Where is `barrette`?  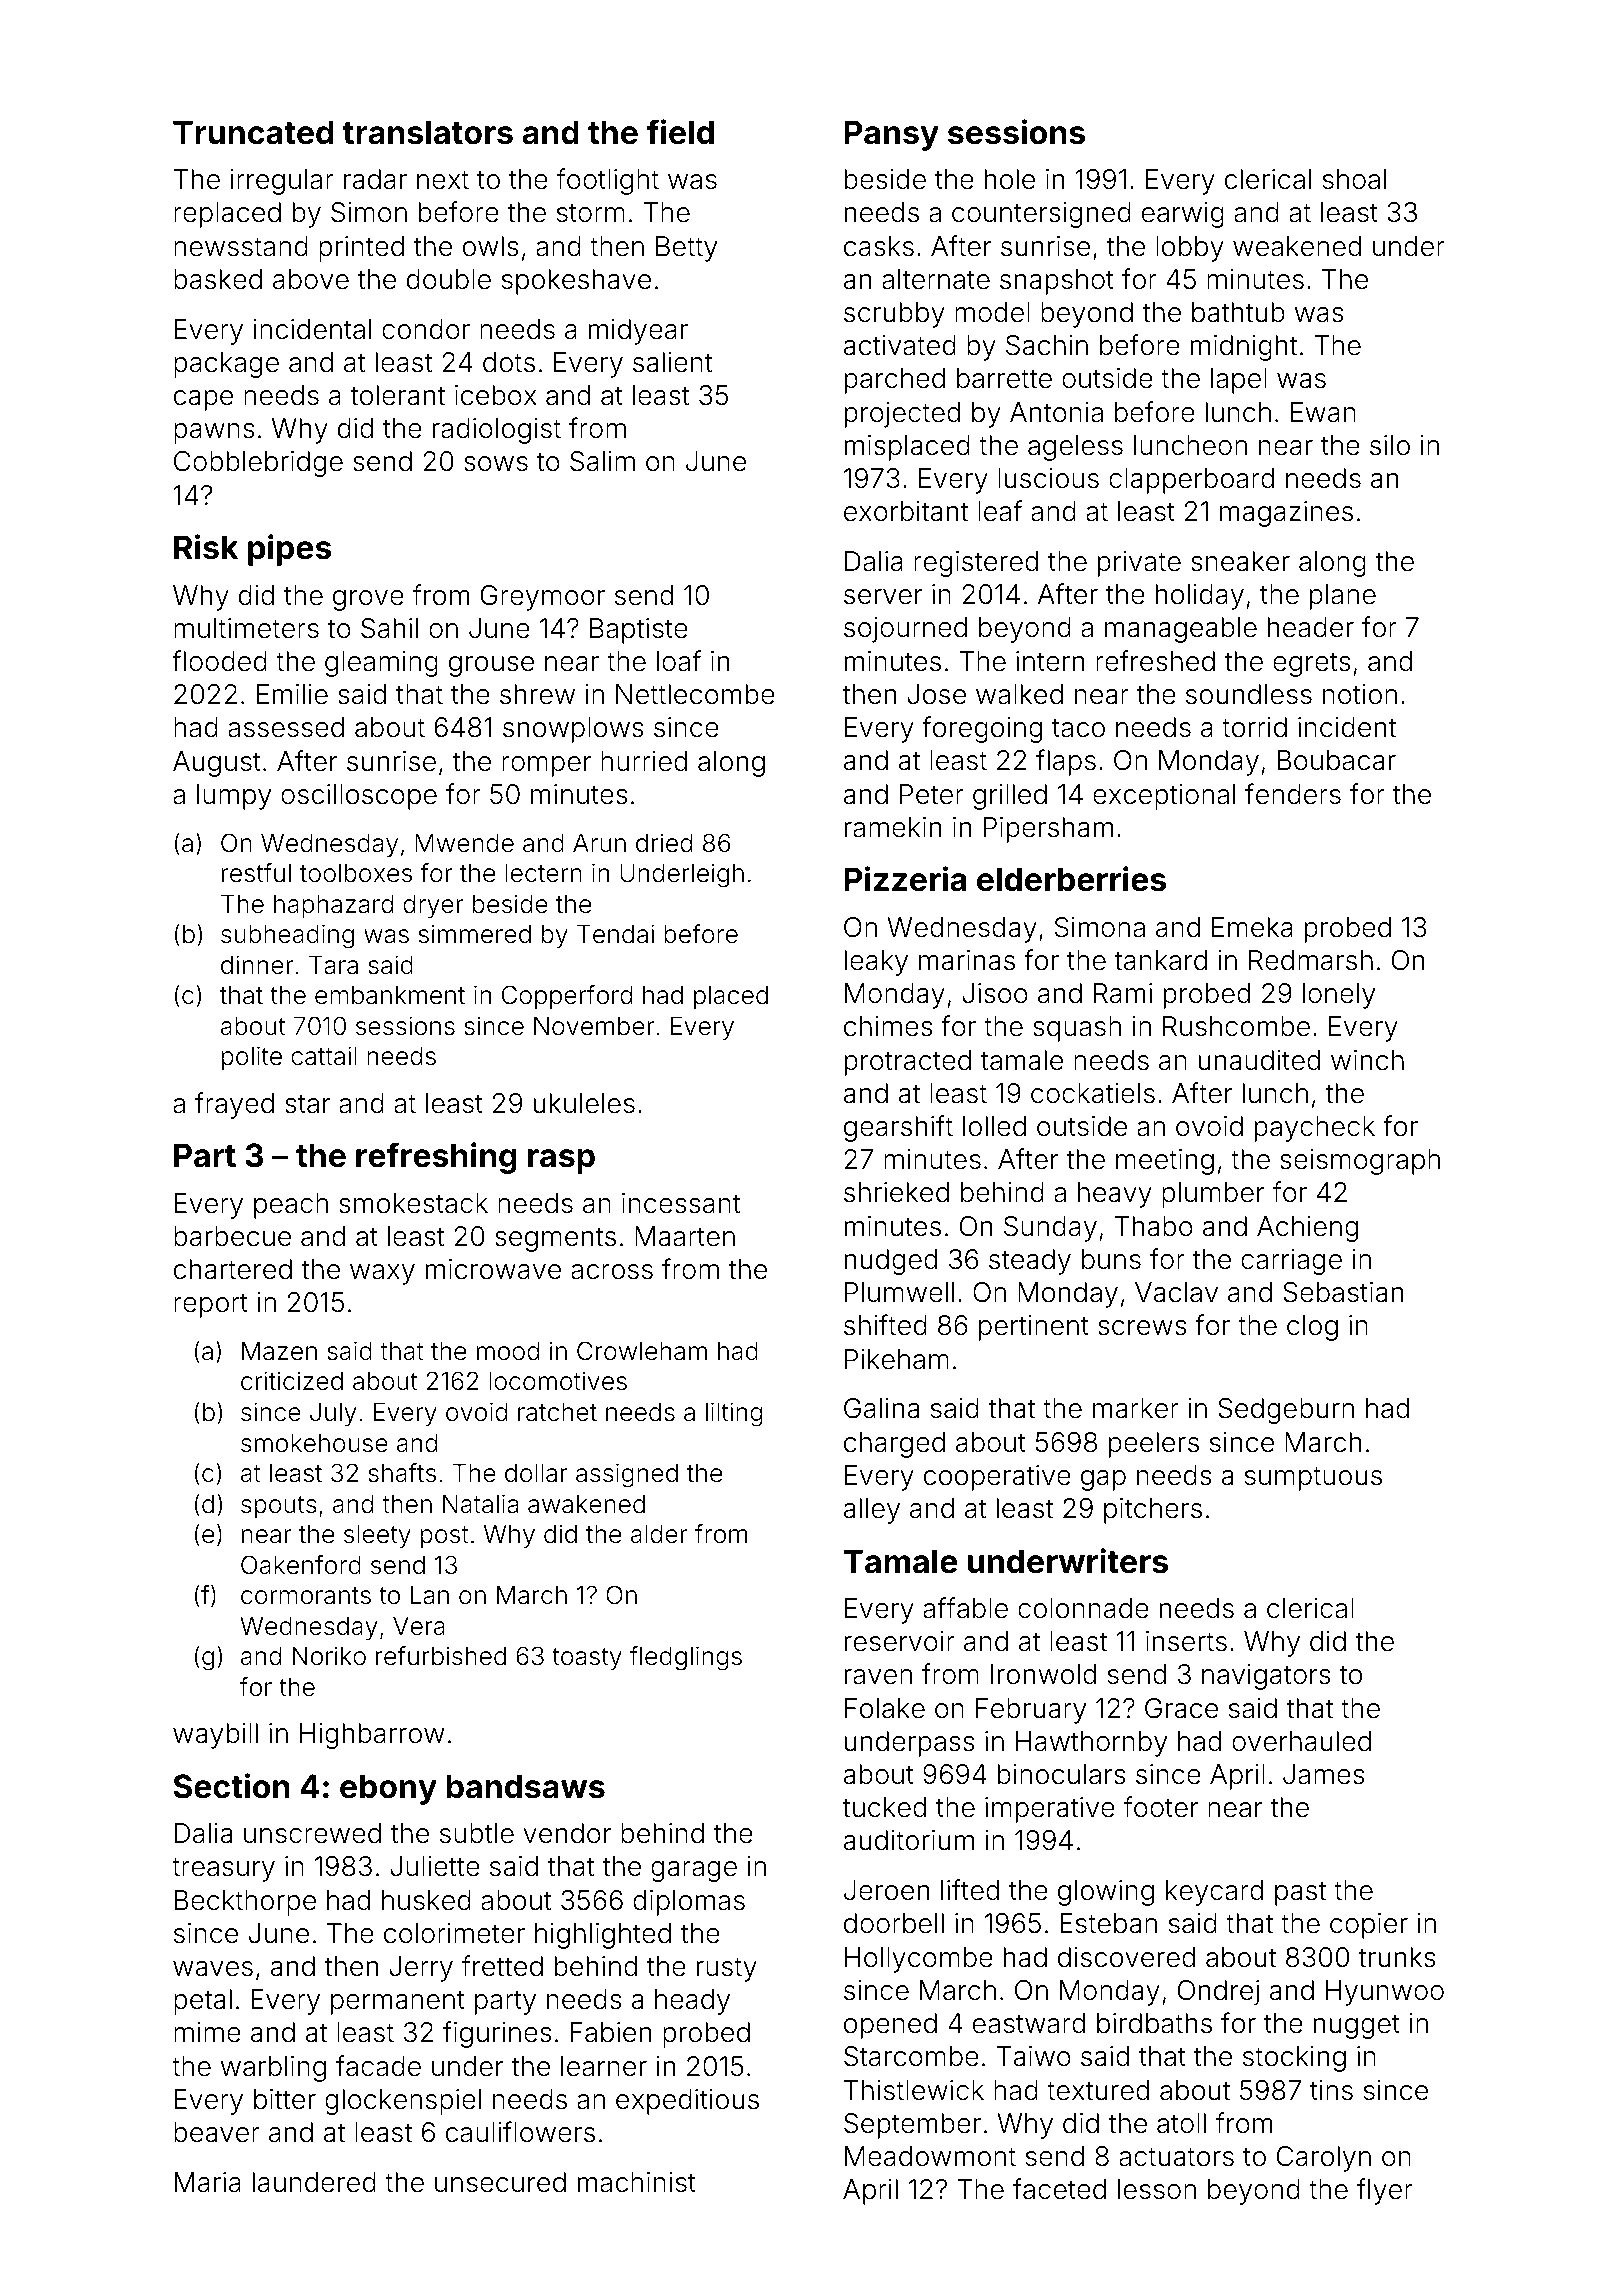
barrette is located at coordinates (1004, 378).
